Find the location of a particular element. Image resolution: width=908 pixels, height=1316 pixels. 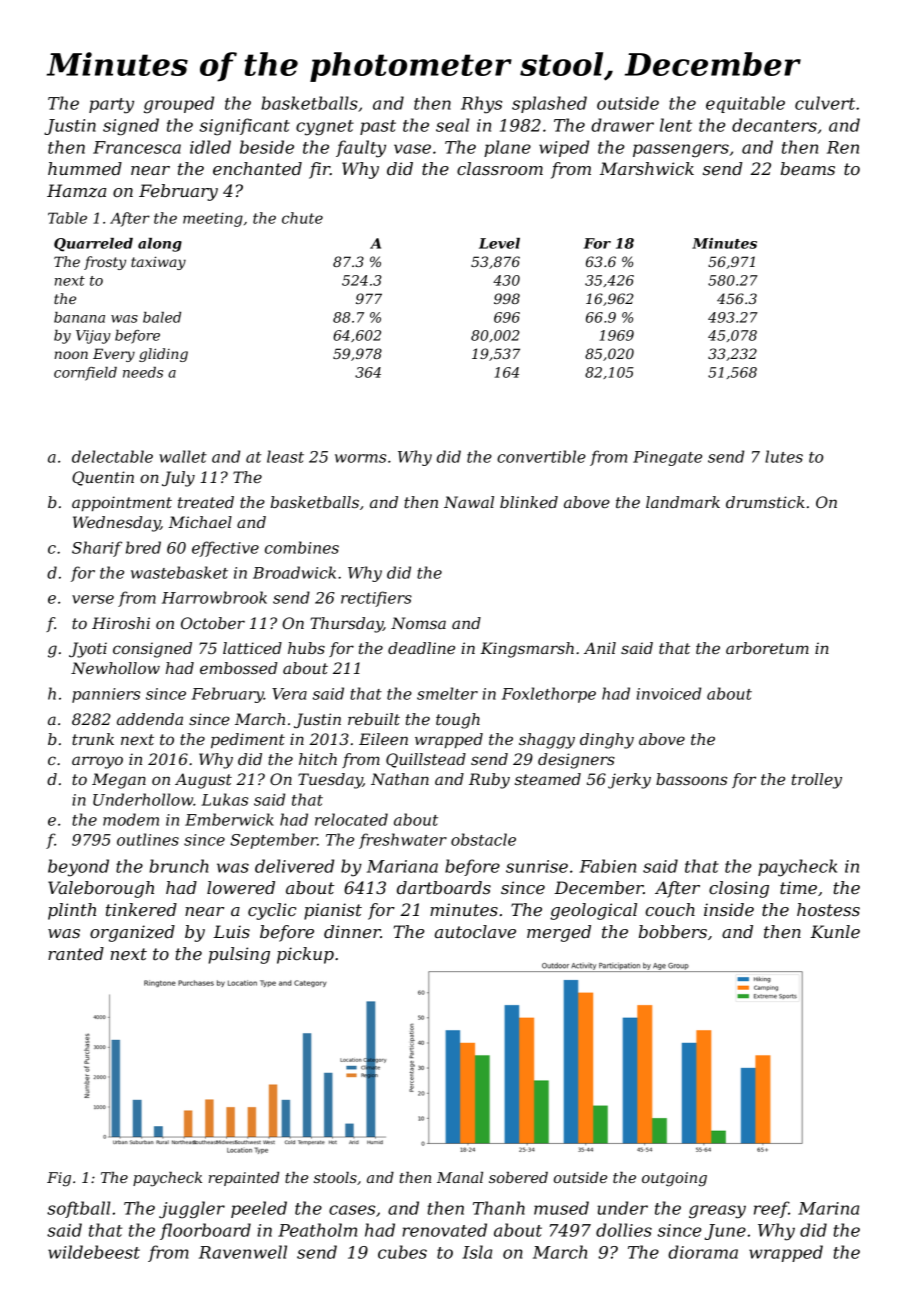

Level is located at coordinates (499, 243).
